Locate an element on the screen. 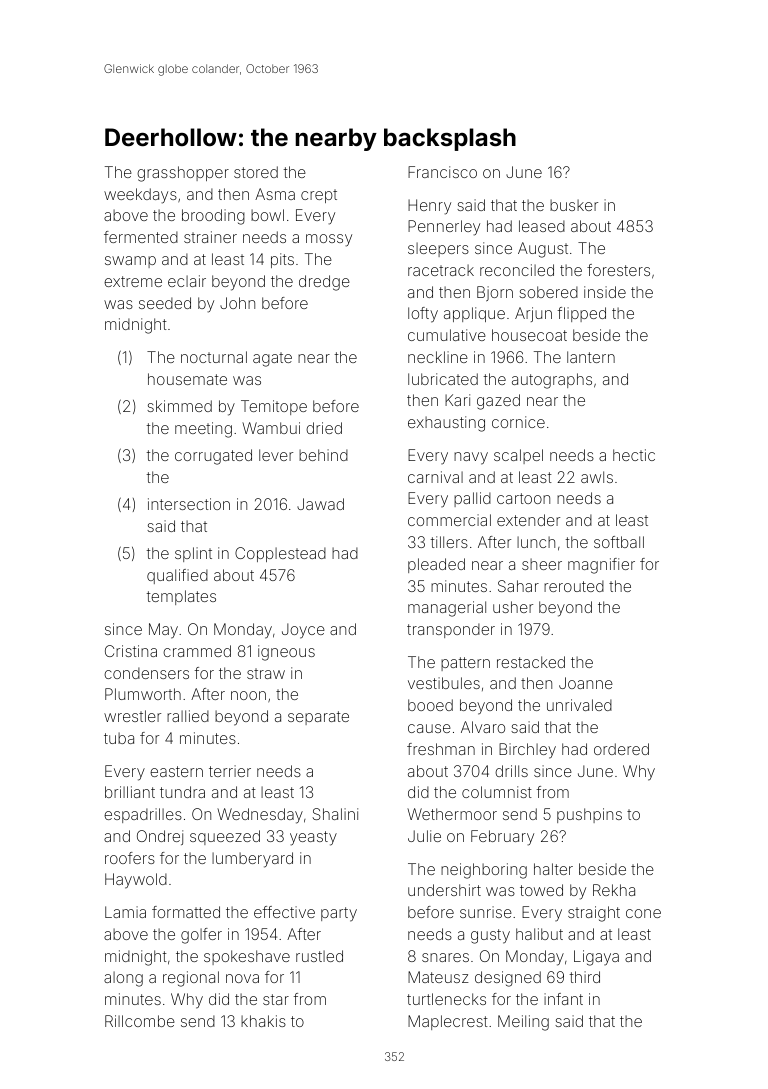 The height and width of the screenshot is (1089, 768). rallied is located at coordinates (188, 716).
